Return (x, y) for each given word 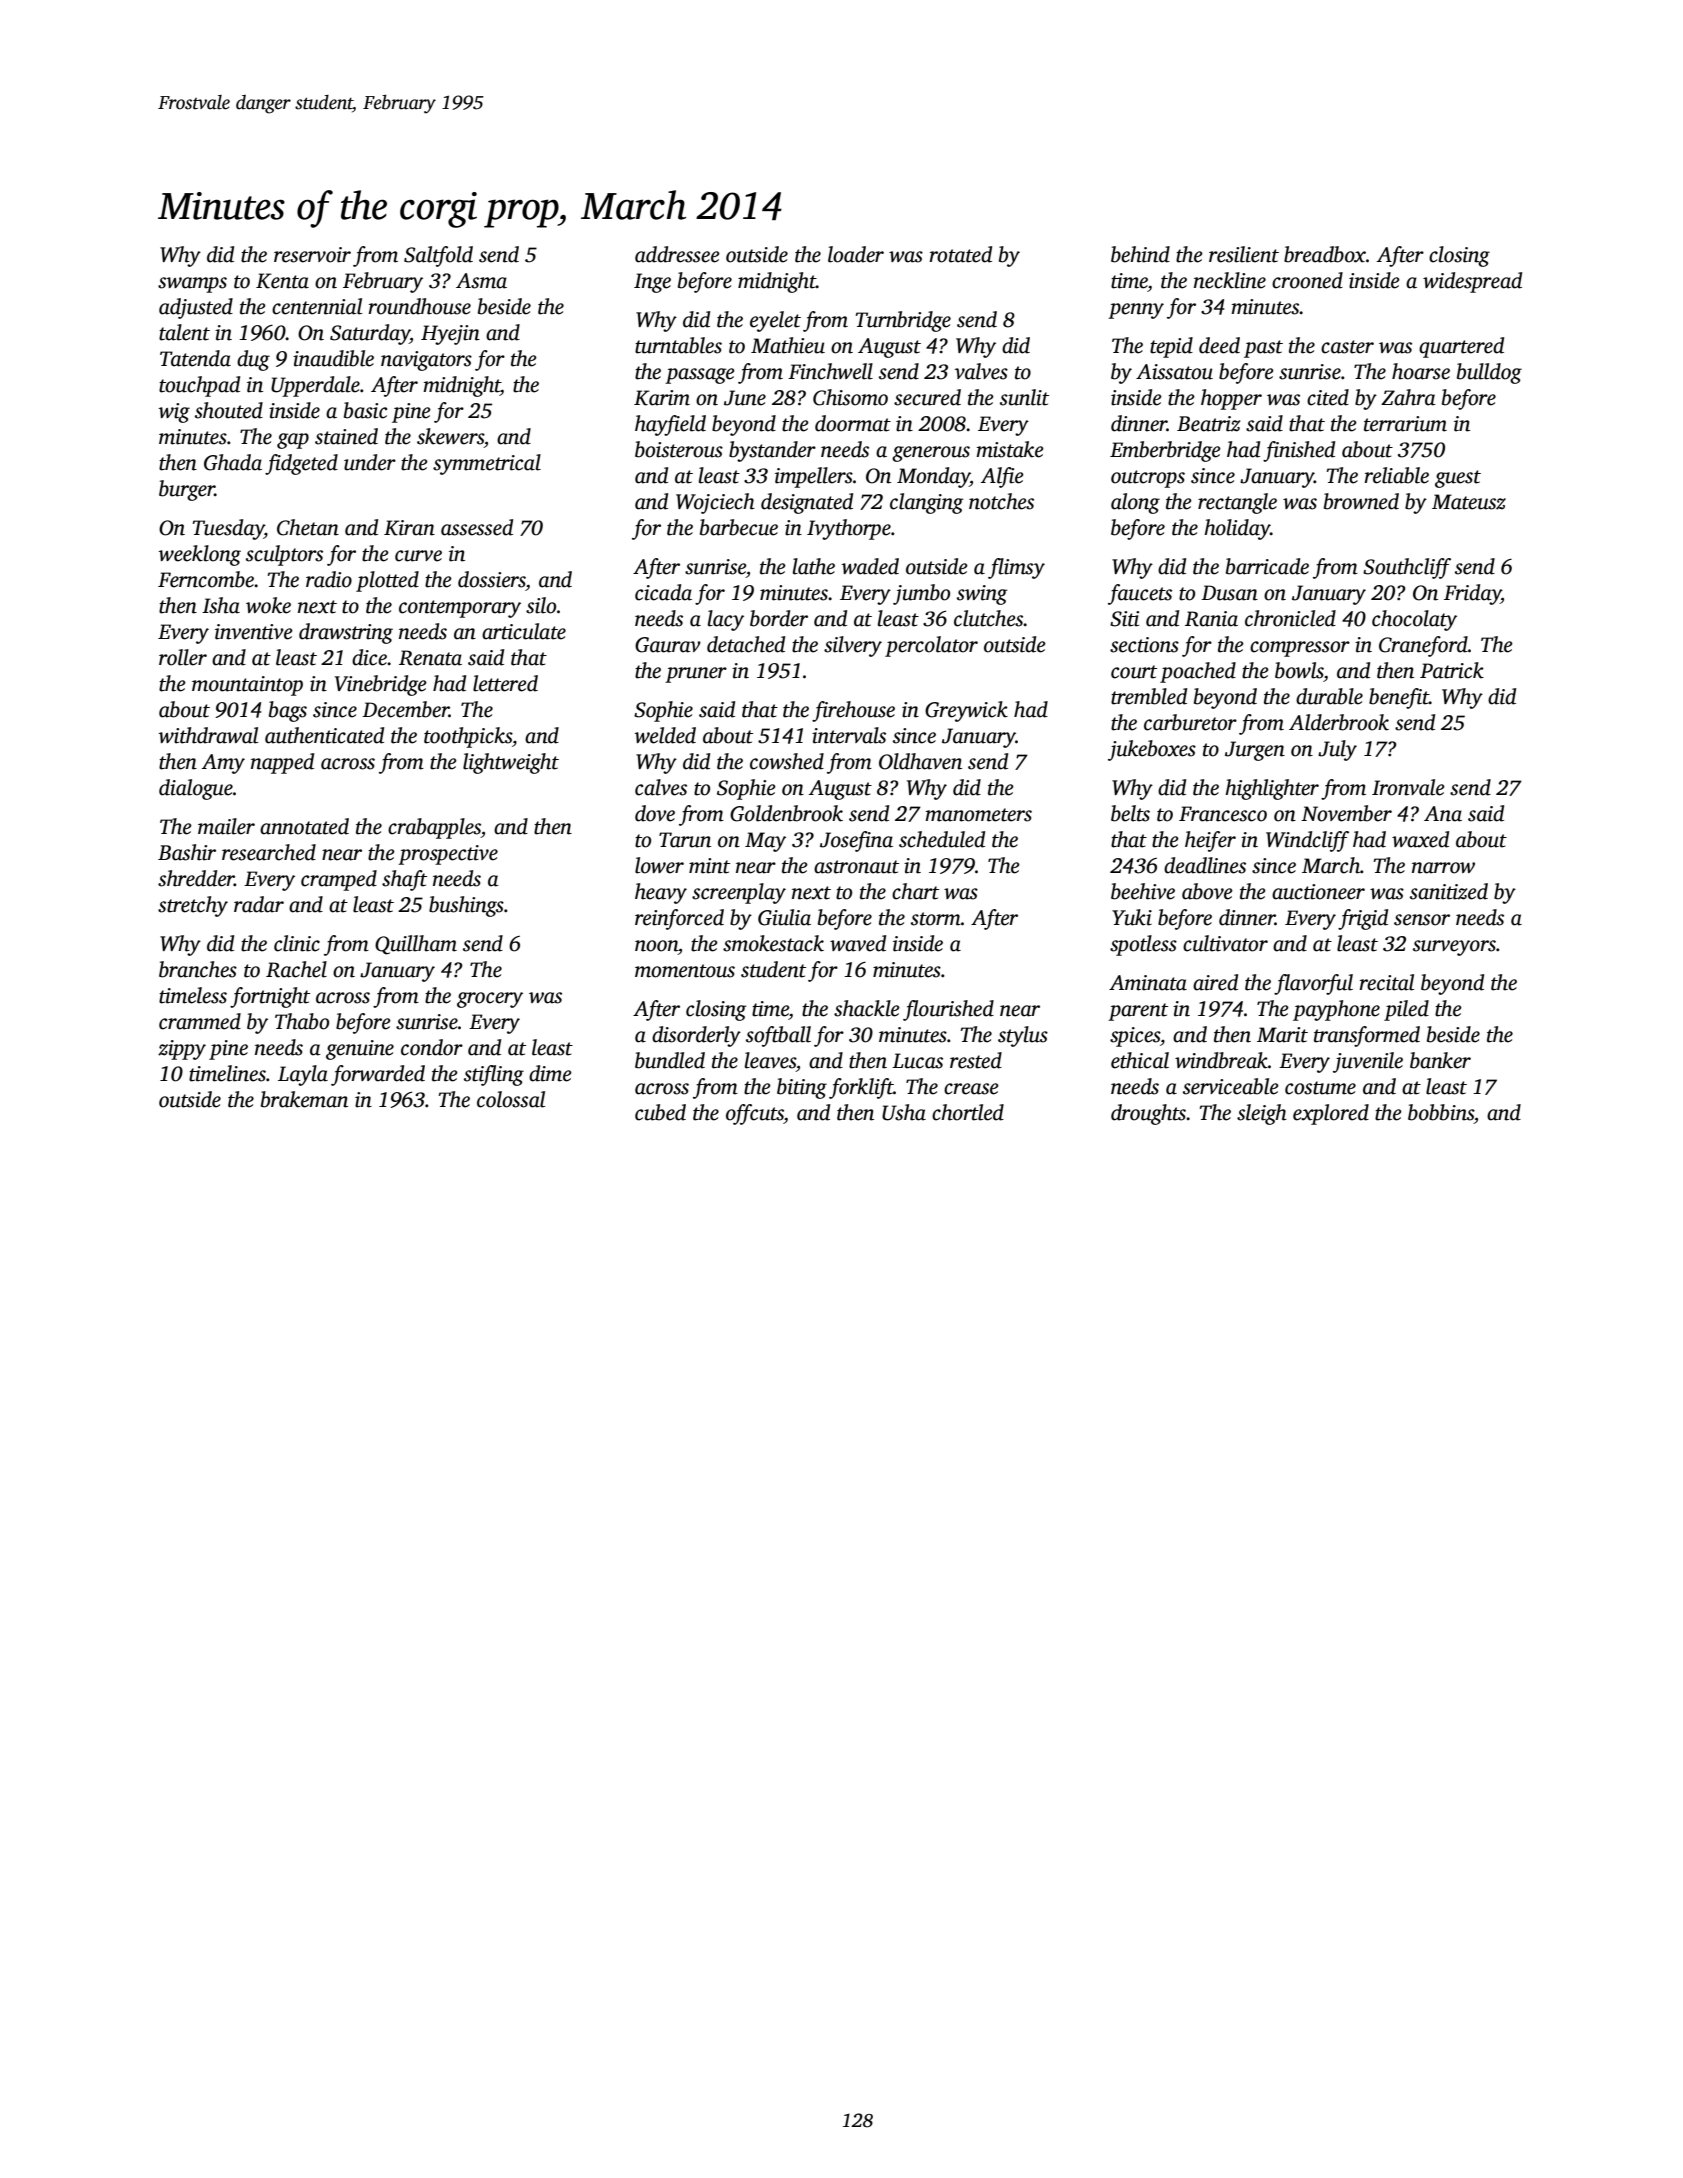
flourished (948, 1010)
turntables (678, 345)
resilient (1244, 254)
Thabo (302, 1021)
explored (1331, 1114)
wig (174, 413)
